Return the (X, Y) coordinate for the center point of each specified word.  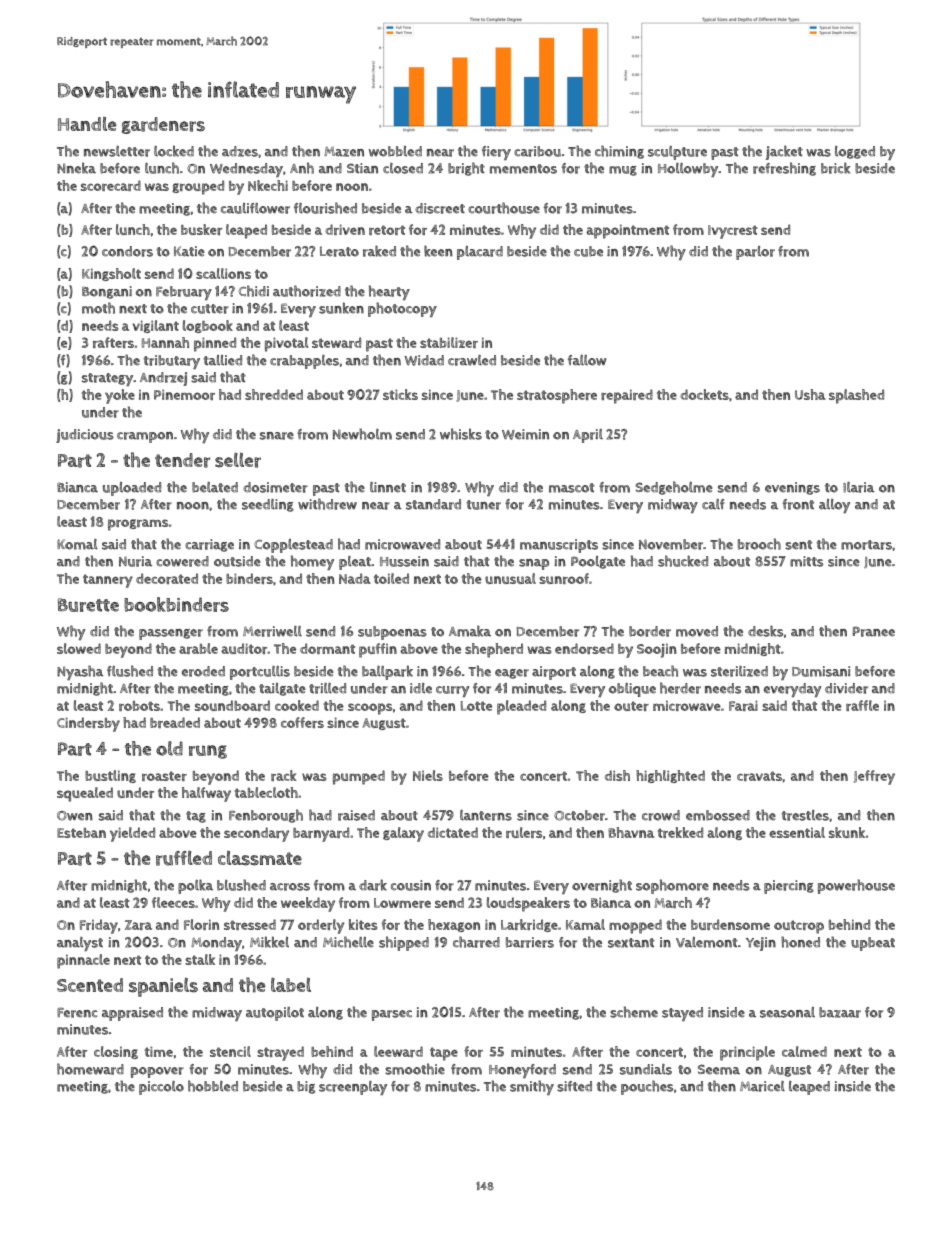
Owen (75, 816)
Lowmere (402, 903)
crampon (145, 437)
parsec (392, 1015)
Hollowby (688, 170)
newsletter (117, 151)
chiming (619, 152)
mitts (806, 561)
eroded (203, 671)
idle (421, 688)
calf (713, 504)
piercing (789, 887)
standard (433, 504)
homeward (90, 1069)
